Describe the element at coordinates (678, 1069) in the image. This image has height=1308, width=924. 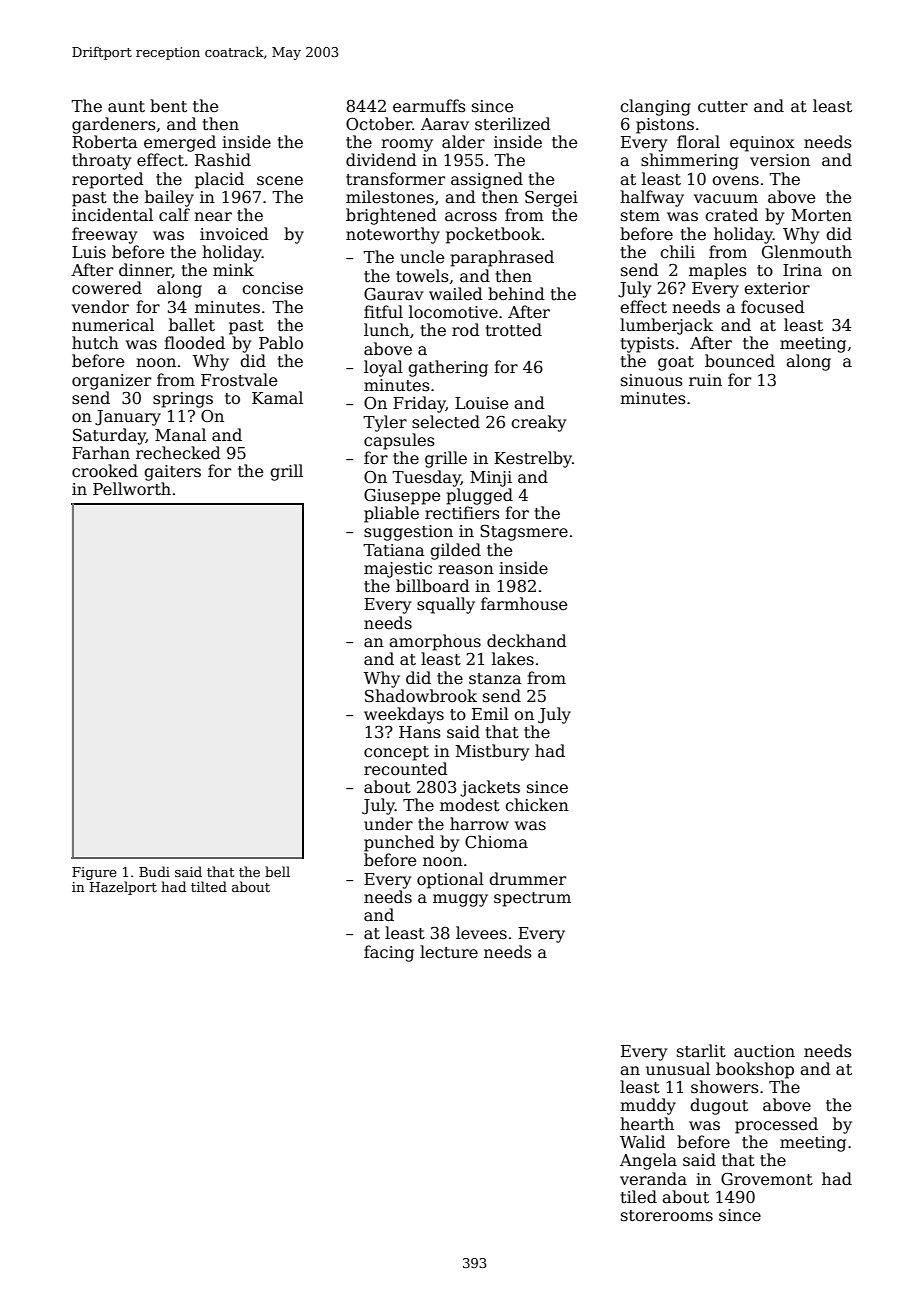
I see `unusual` at that location.
